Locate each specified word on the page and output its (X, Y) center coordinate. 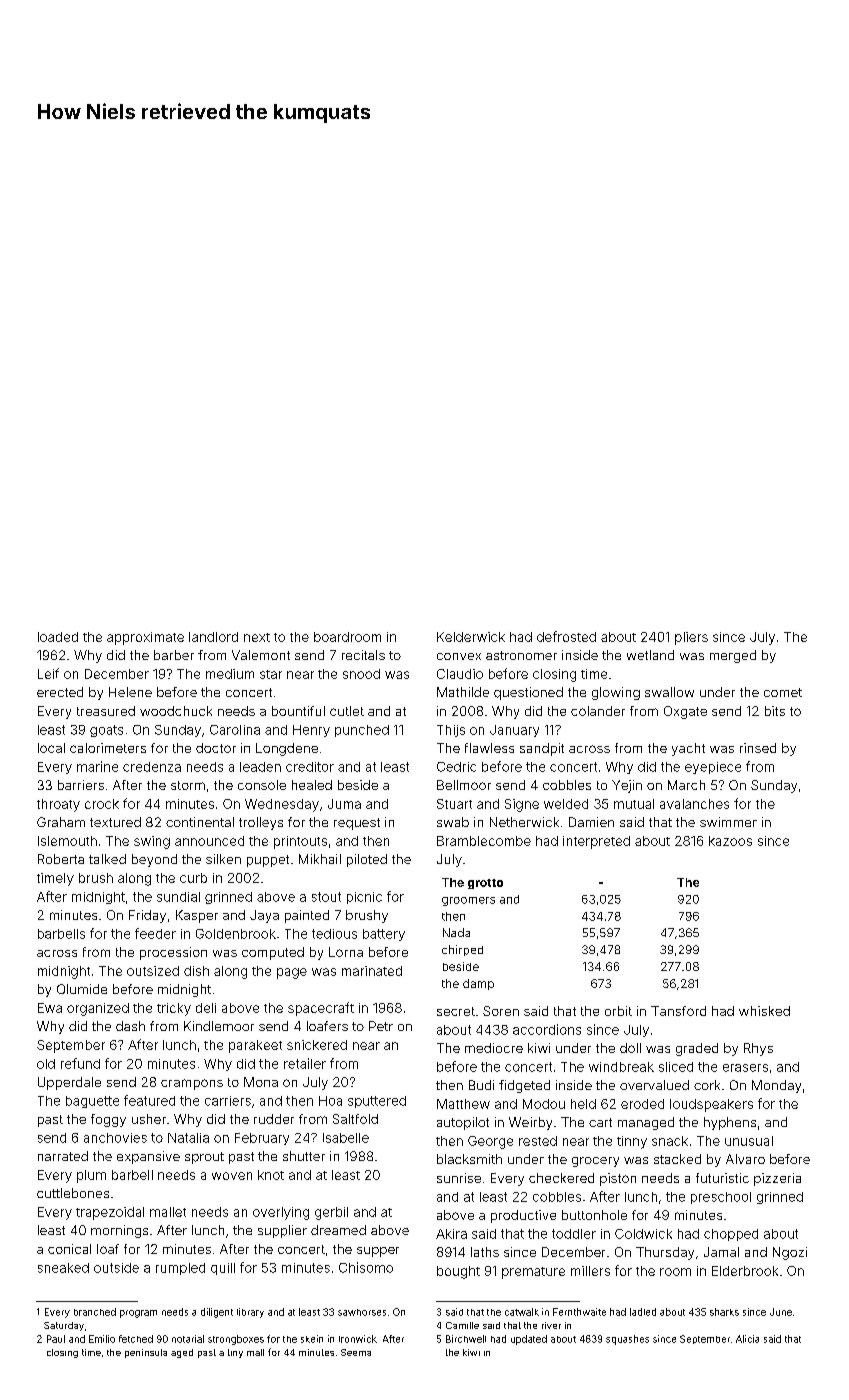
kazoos (730, 841)
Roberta (61, 859)
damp (478, 984)
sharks (724, 1312)
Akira (451, 1234)
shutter (304, 1156)
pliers (691, 638)
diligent (217, 1313)
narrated (63, 1156)
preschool (721, 1198)
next (257, 637)
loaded (58, 637)
